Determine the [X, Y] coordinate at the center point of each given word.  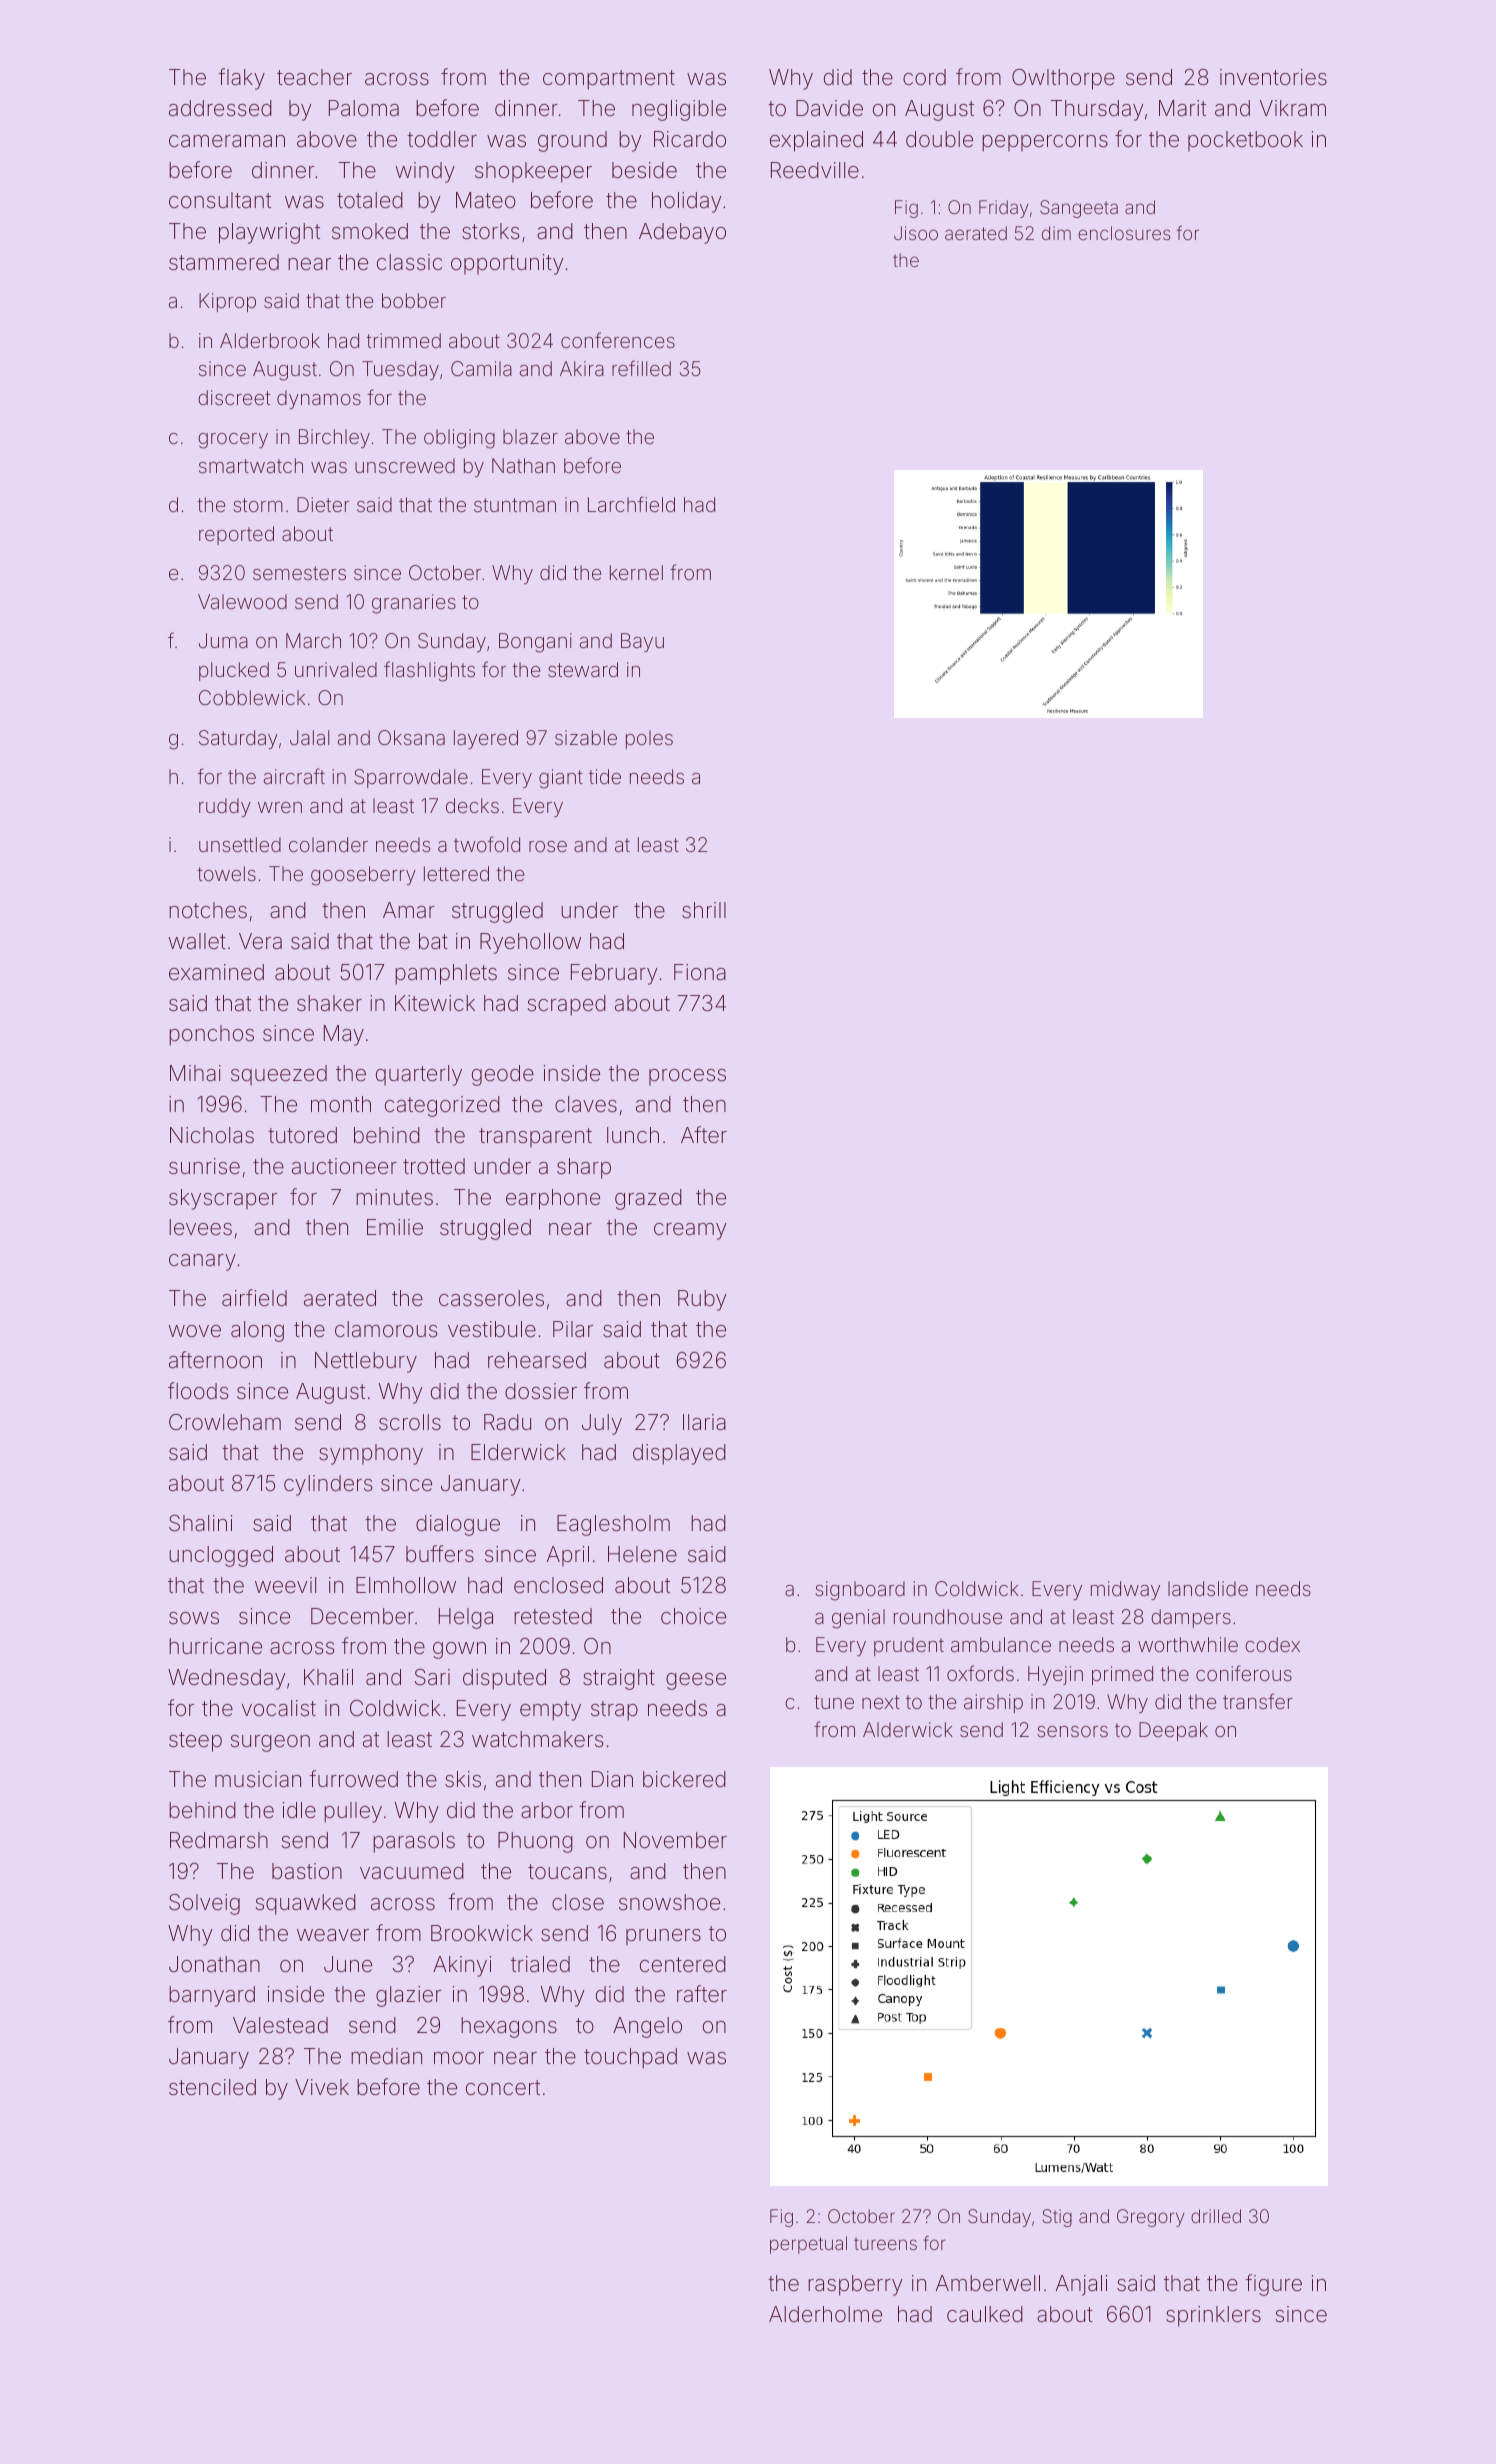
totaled [370, 200]
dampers [1191, 1618]
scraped [567, 1005]
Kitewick [435, 1003]
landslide [1208, 1588]
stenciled [212, 2087]
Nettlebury [366, 1362]
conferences [618, 340]
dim [1056, 233]
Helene [642, 1554]
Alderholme [825, 2314]
